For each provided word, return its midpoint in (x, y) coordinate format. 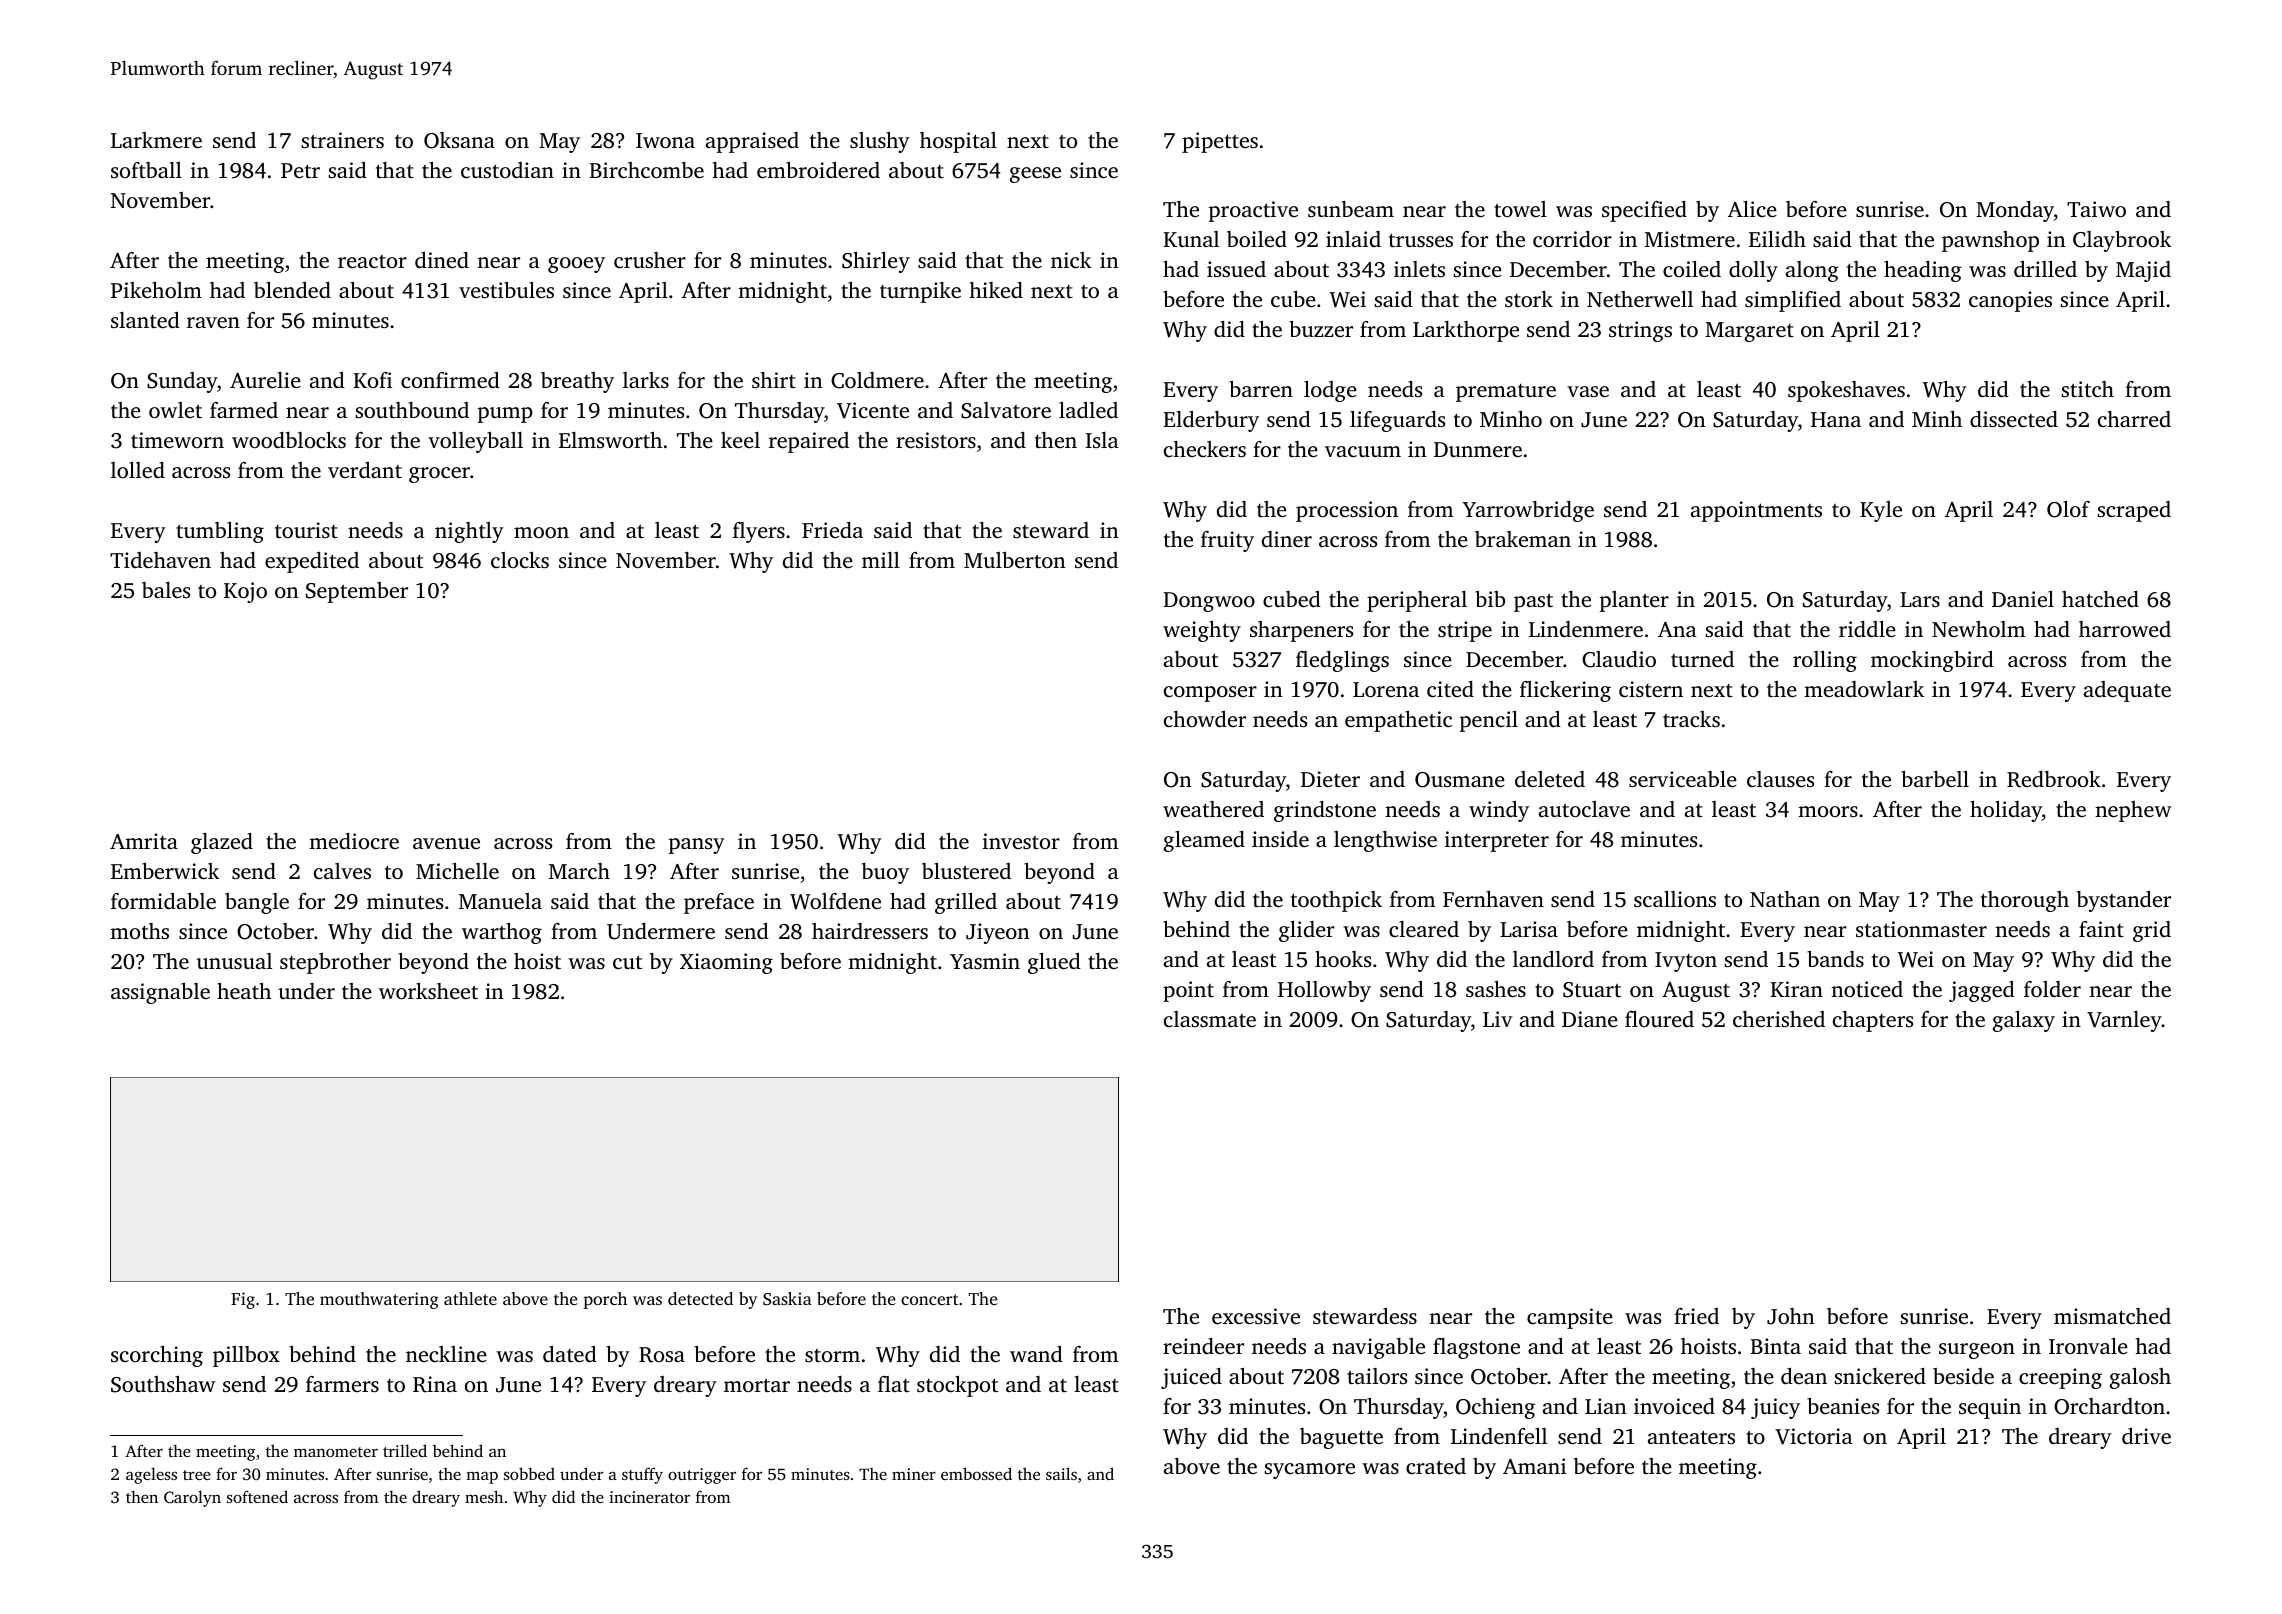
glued (1054, 963)
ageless (151, 1475)
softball (146, 170)
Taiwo (2096, 209)
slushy (880, 142)
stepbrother (335, 963)
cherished (1779, 1019)
